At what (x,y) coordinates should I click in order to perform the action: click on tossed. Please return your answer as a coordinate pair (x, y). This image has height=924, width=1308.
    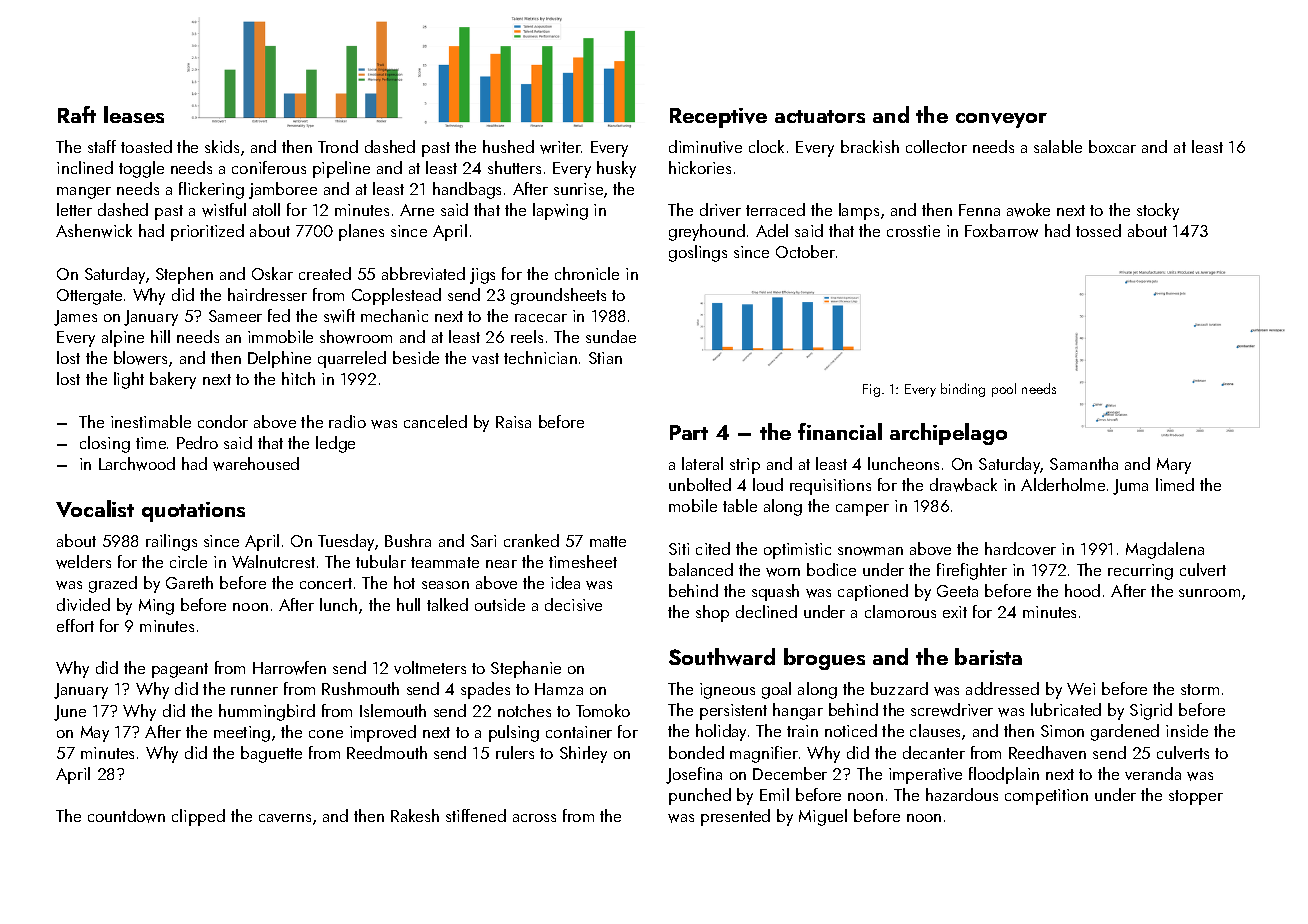
    Looking at the image, I should click on (1098, 230).
